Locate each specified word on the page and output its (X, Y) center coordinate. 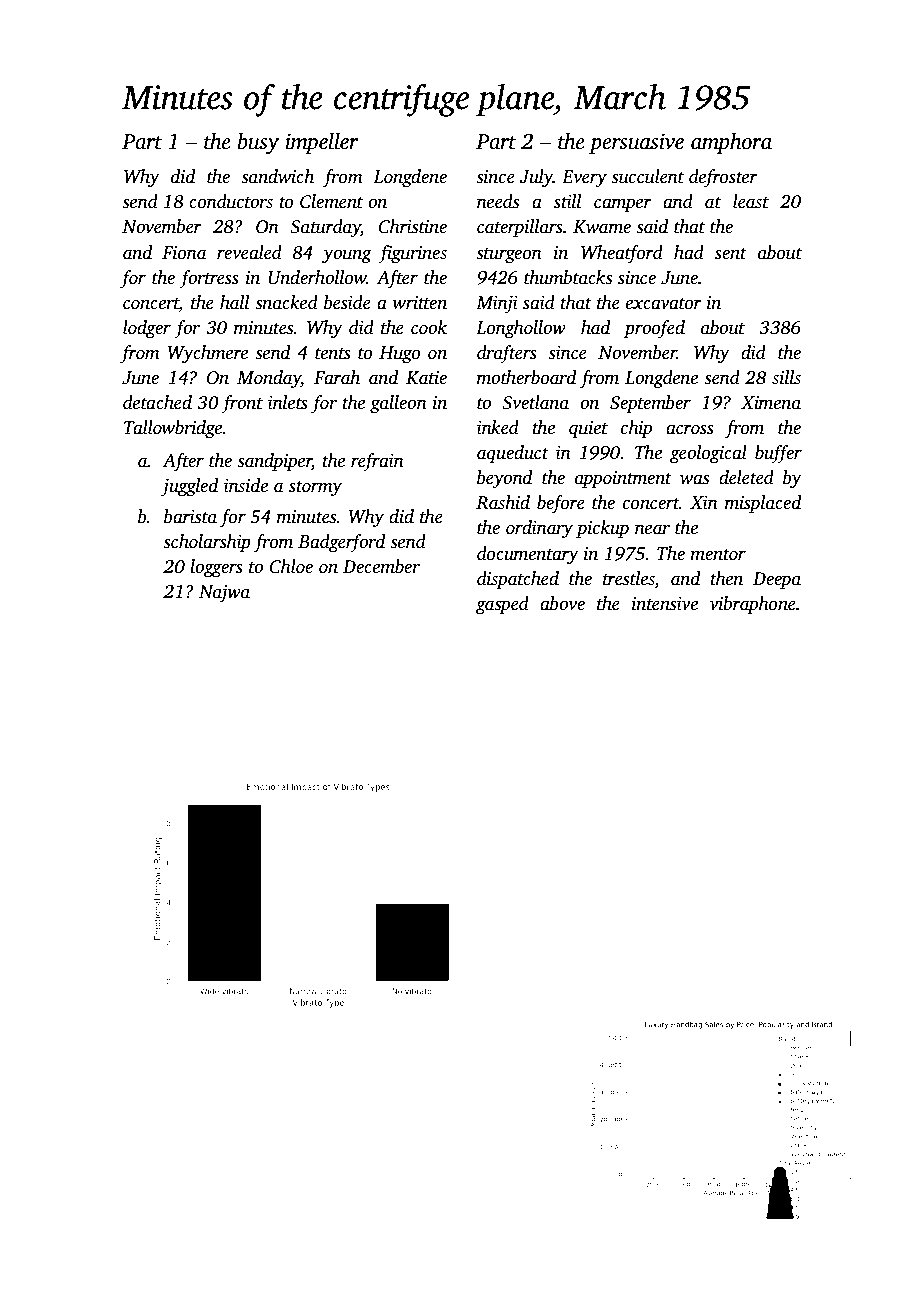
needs (498, 201)
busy (258, 143)
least (751, 201)
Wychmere (208, 354)
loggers (216, 568)
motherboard (526, 377)
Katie (426, 378)
